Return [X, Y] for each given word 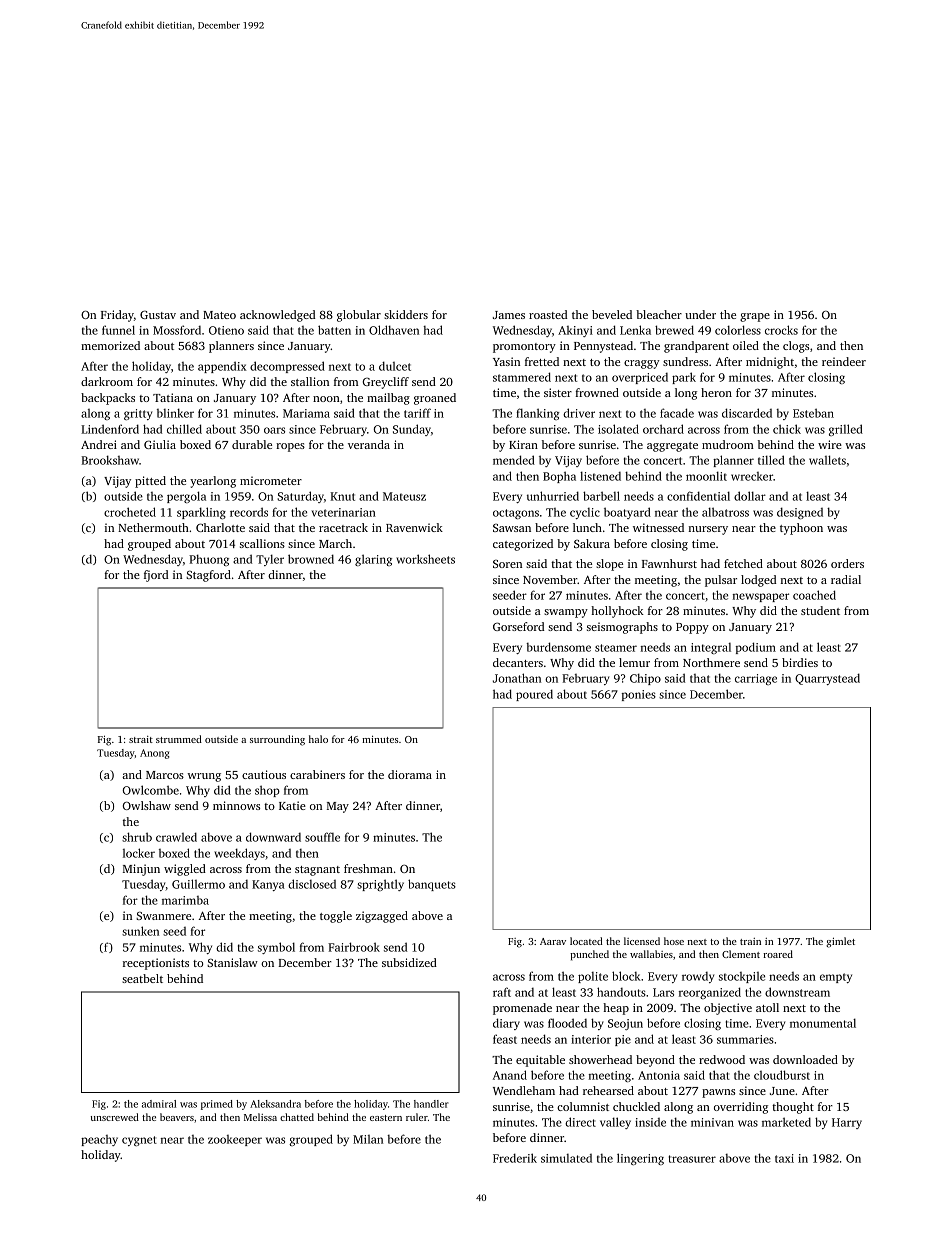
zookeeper [235, 1140]
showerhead [600, 1059]
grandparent [696, 347]
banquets [432, 885]
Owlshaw [147, 805]
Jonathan [517, 678]
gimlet [840, 942]
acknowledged [277, 316]
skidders [406, 314]
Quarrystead [827, 679]
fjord [156, 576]
